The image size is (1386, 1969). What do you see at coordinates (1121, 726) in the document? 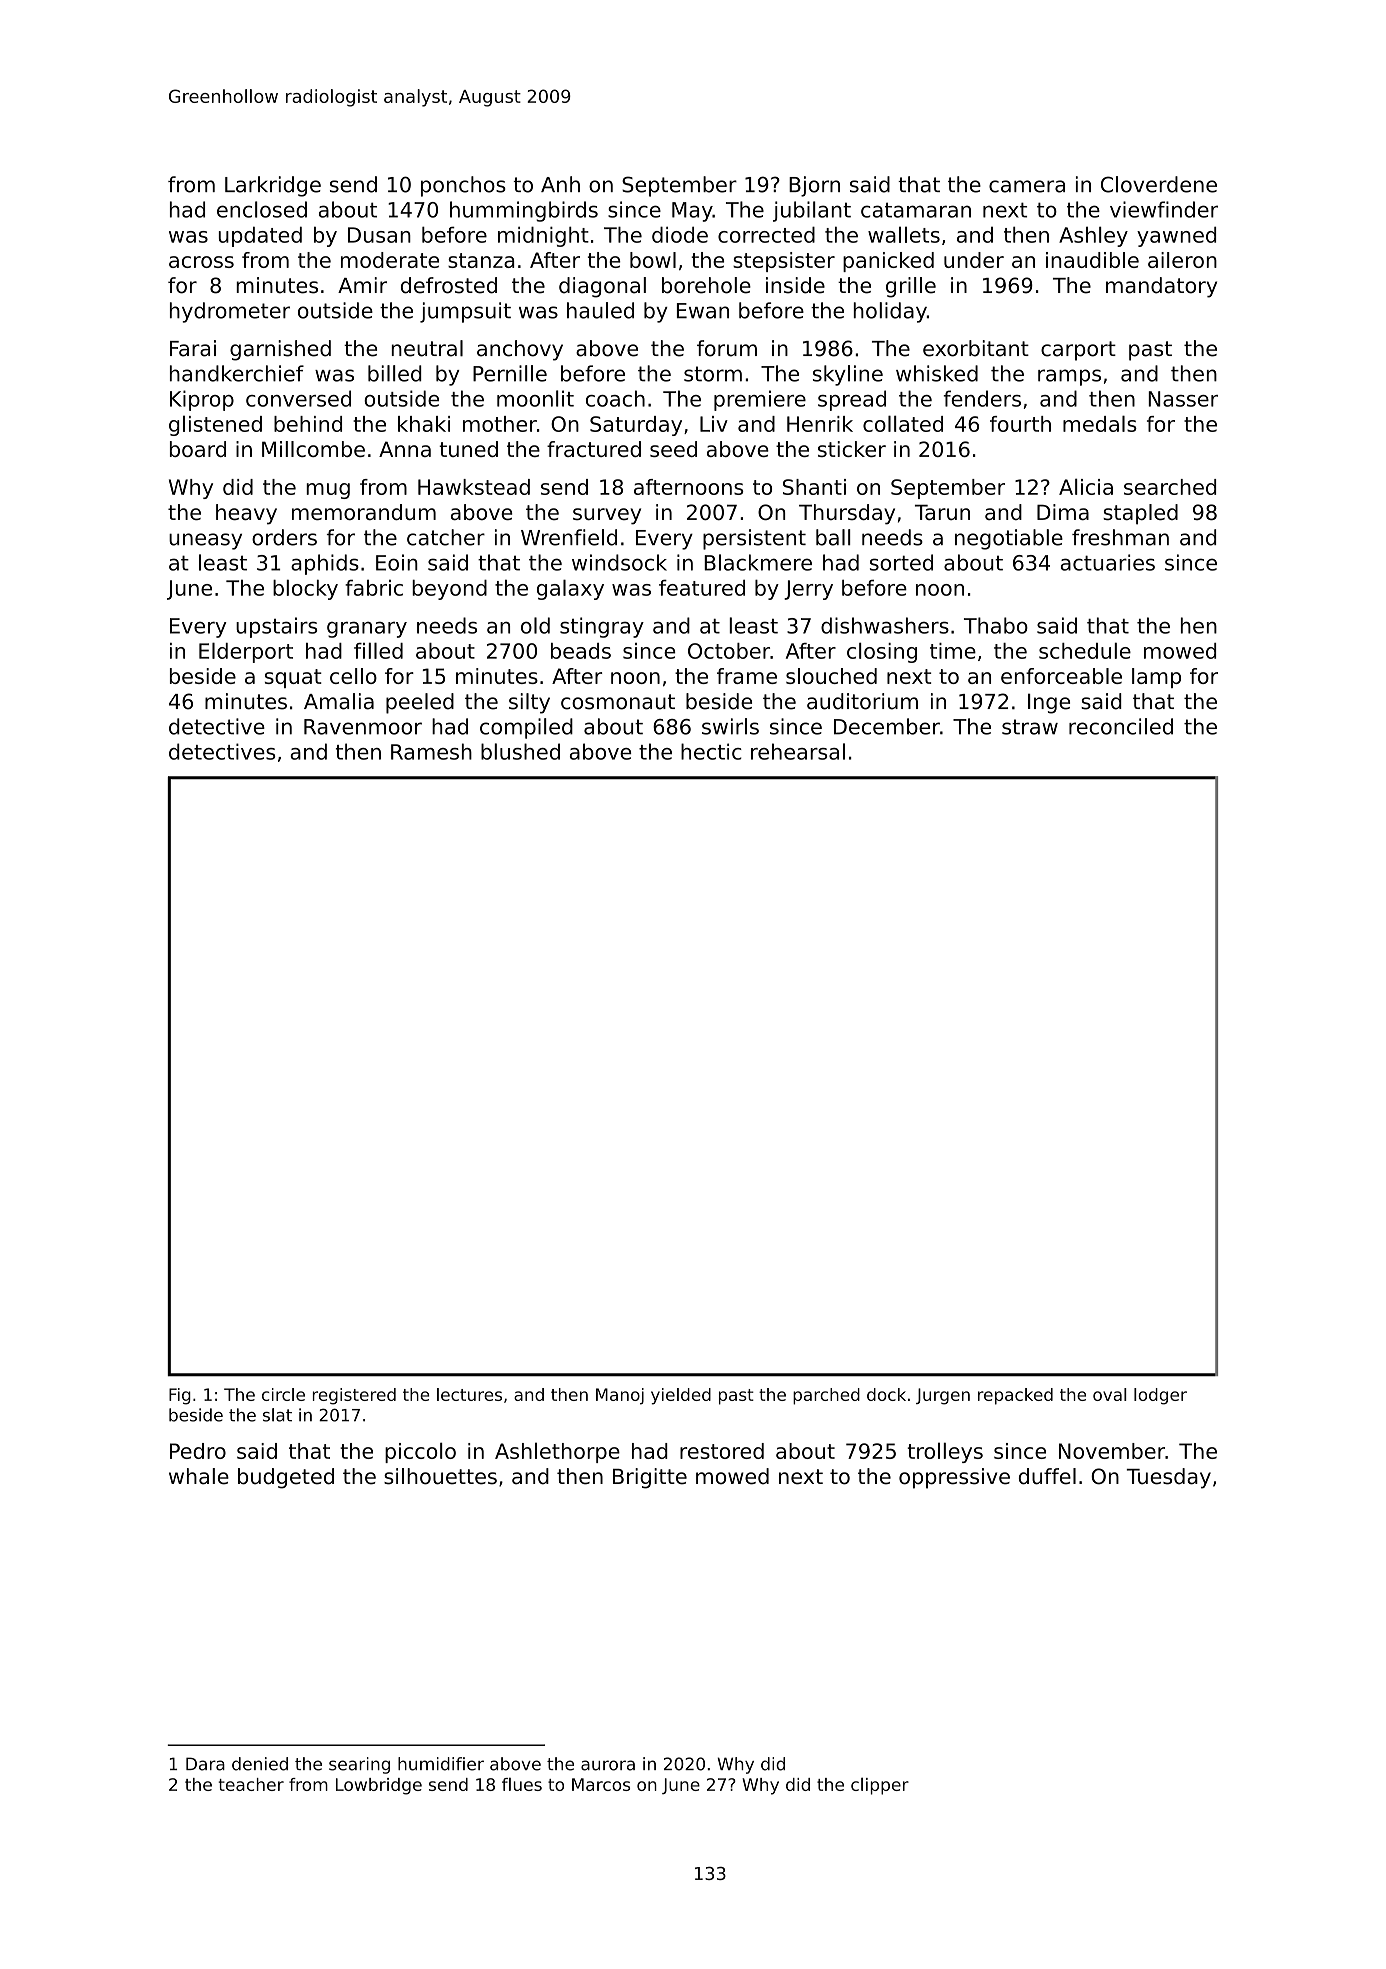
I see `reconciled` at bounding box center [1121, 726].
